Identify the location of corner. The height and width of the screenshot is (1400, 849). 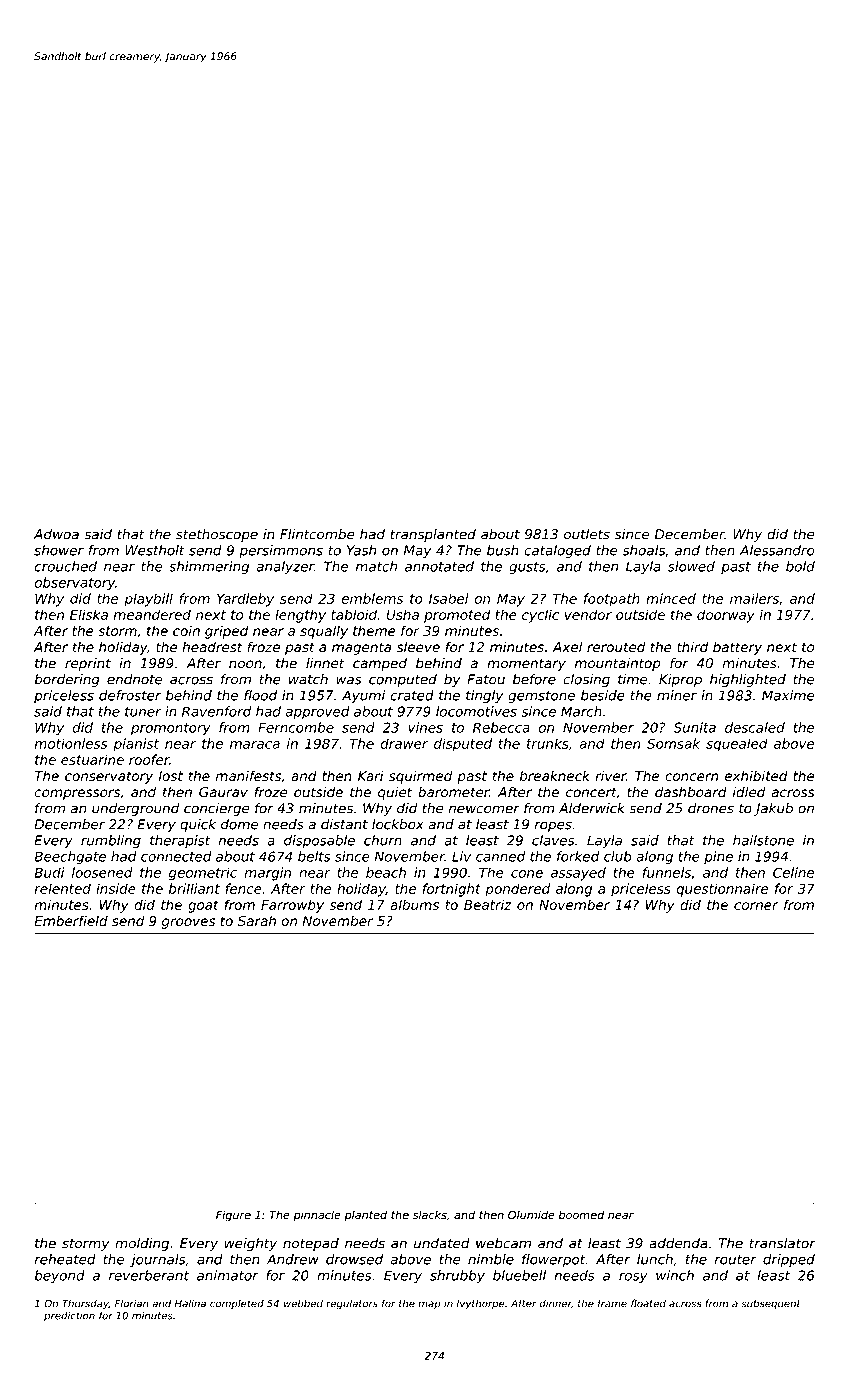
(756, 906).
